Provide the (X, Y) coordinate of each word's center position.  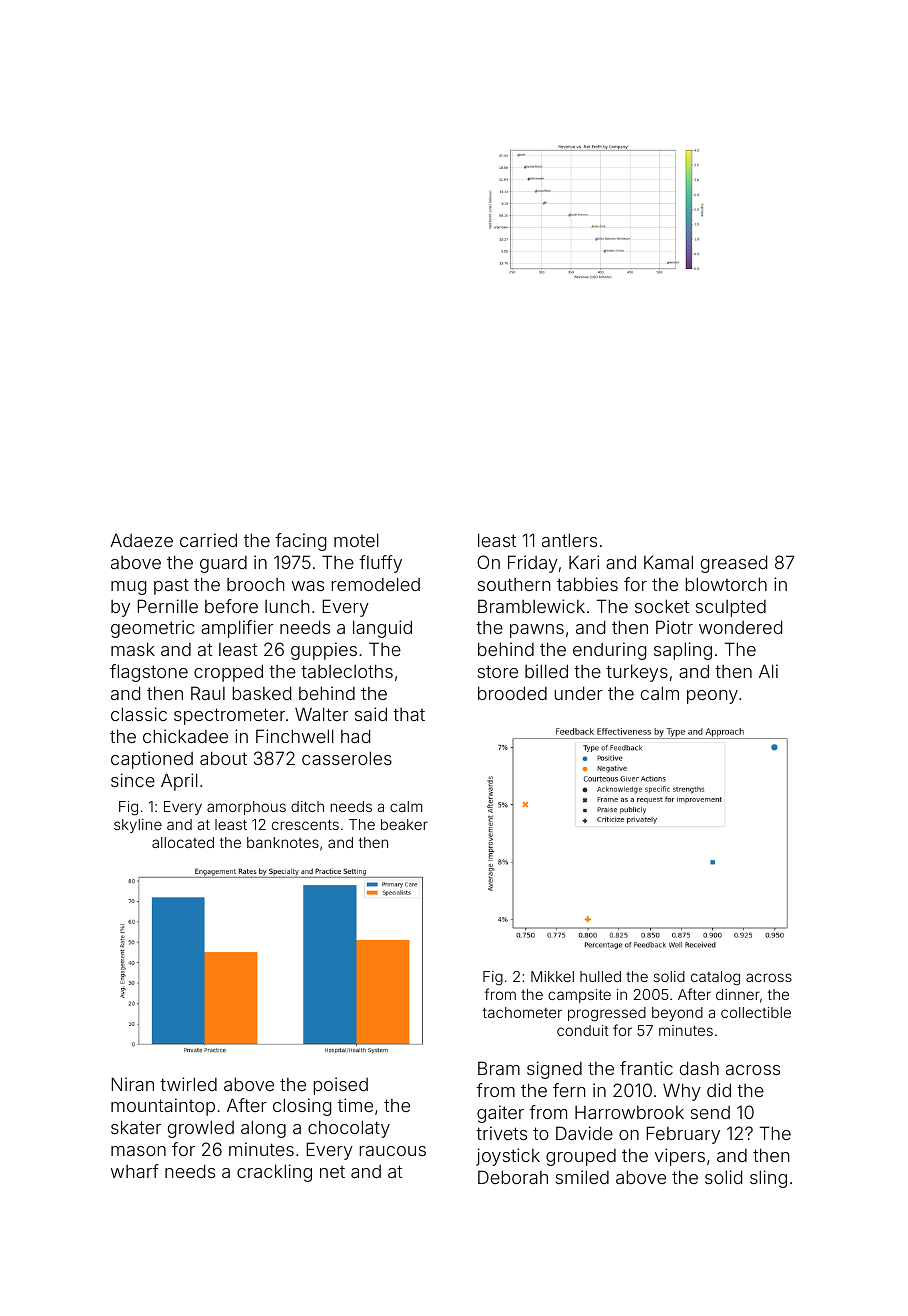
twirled (188, 1084)
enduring (609, 651)
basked (262, 693)
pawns (537, 631)
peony (712, 697)
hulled (600, 976)
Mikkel (552, 976)
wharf (135, 1171)
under (579, 693)
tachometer (522, 1012)
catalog (715, 978)
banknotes (283, 842)
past (171, 586)
